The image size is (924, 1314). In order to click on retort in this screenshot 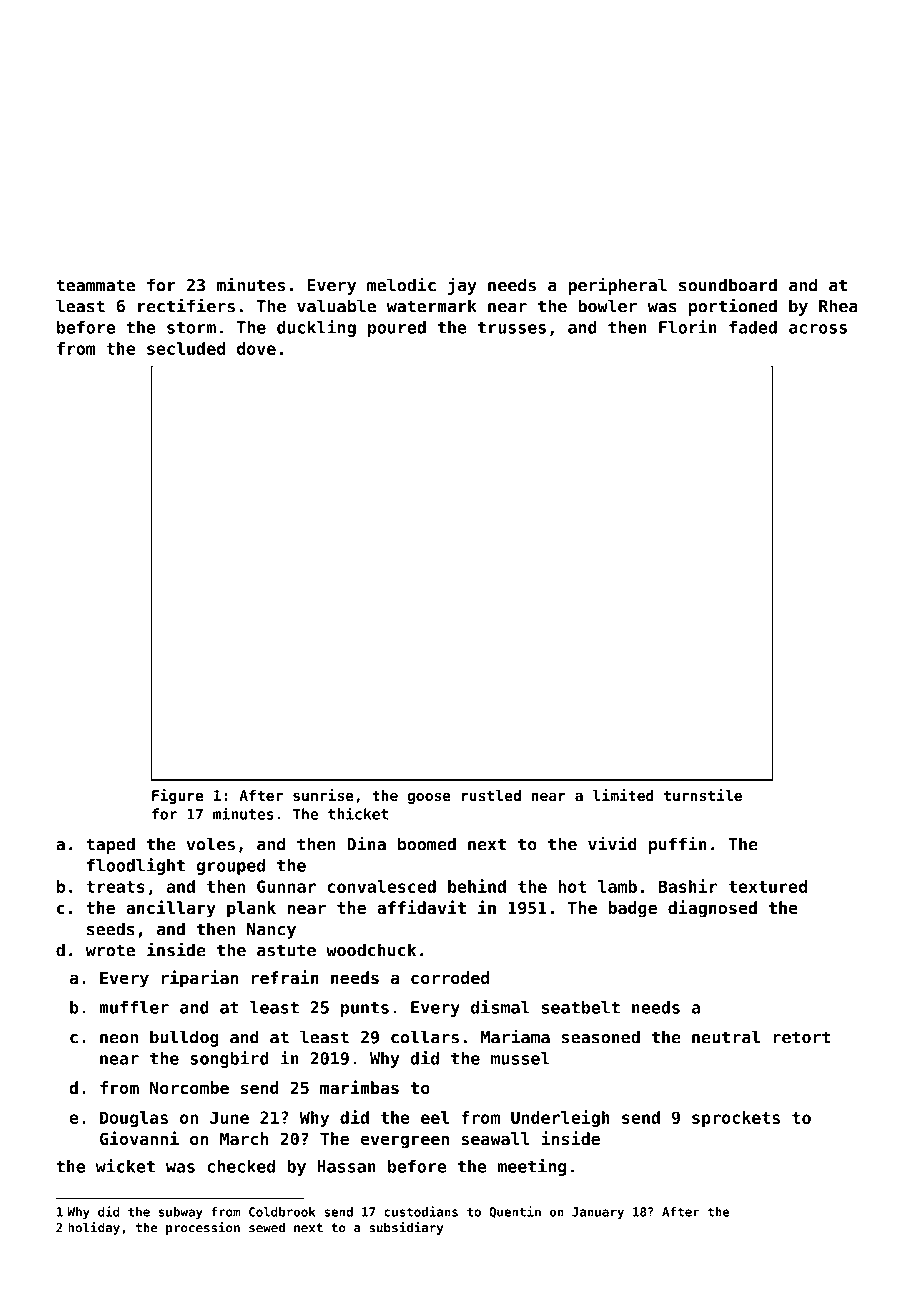, I will do `click(802, 1037)`.
